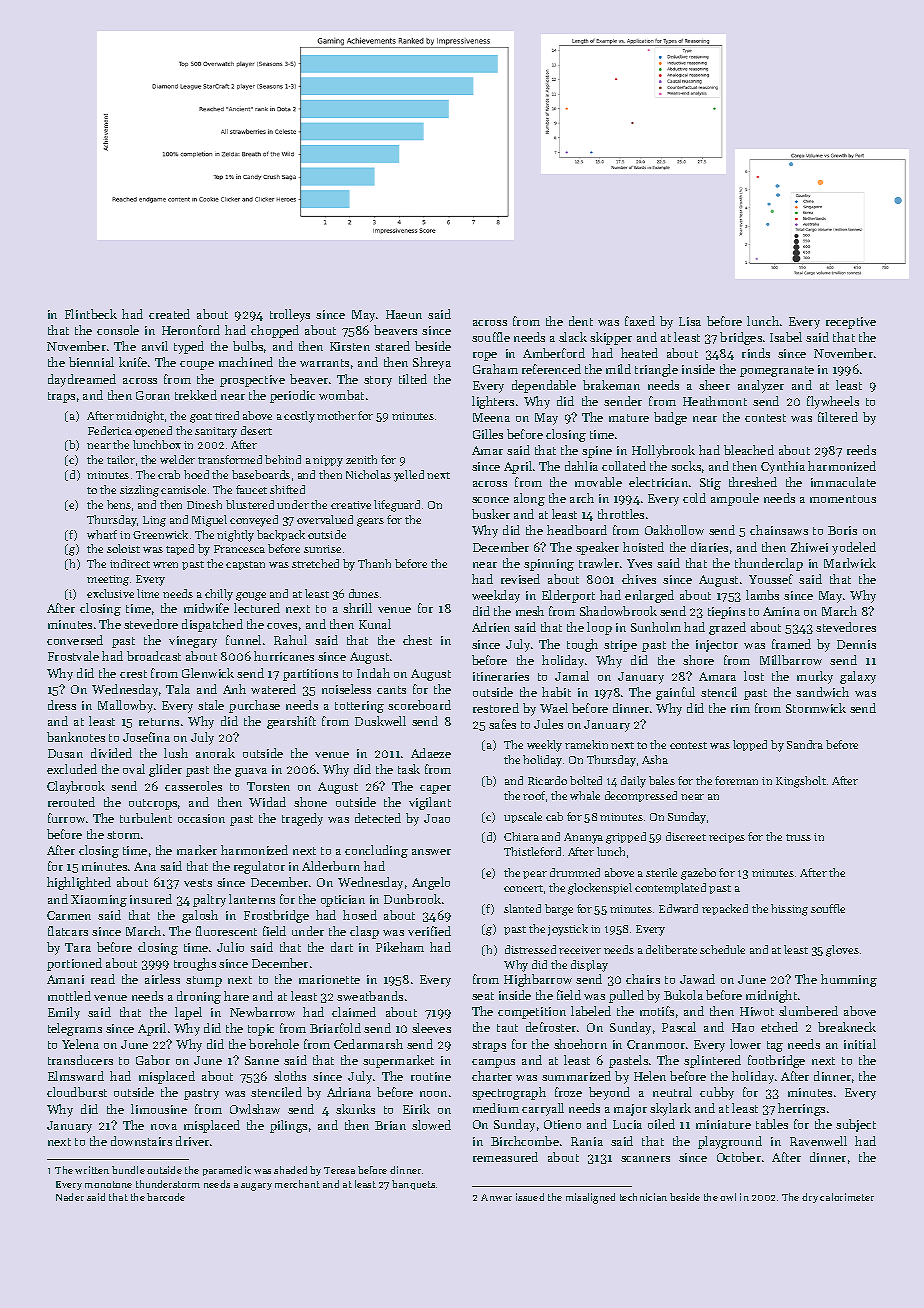 The height and width of the page is (1308, 924). What do you see at coordinates (842, 951) in the page?
I see `gloves` at bounding box center [842, 951].
